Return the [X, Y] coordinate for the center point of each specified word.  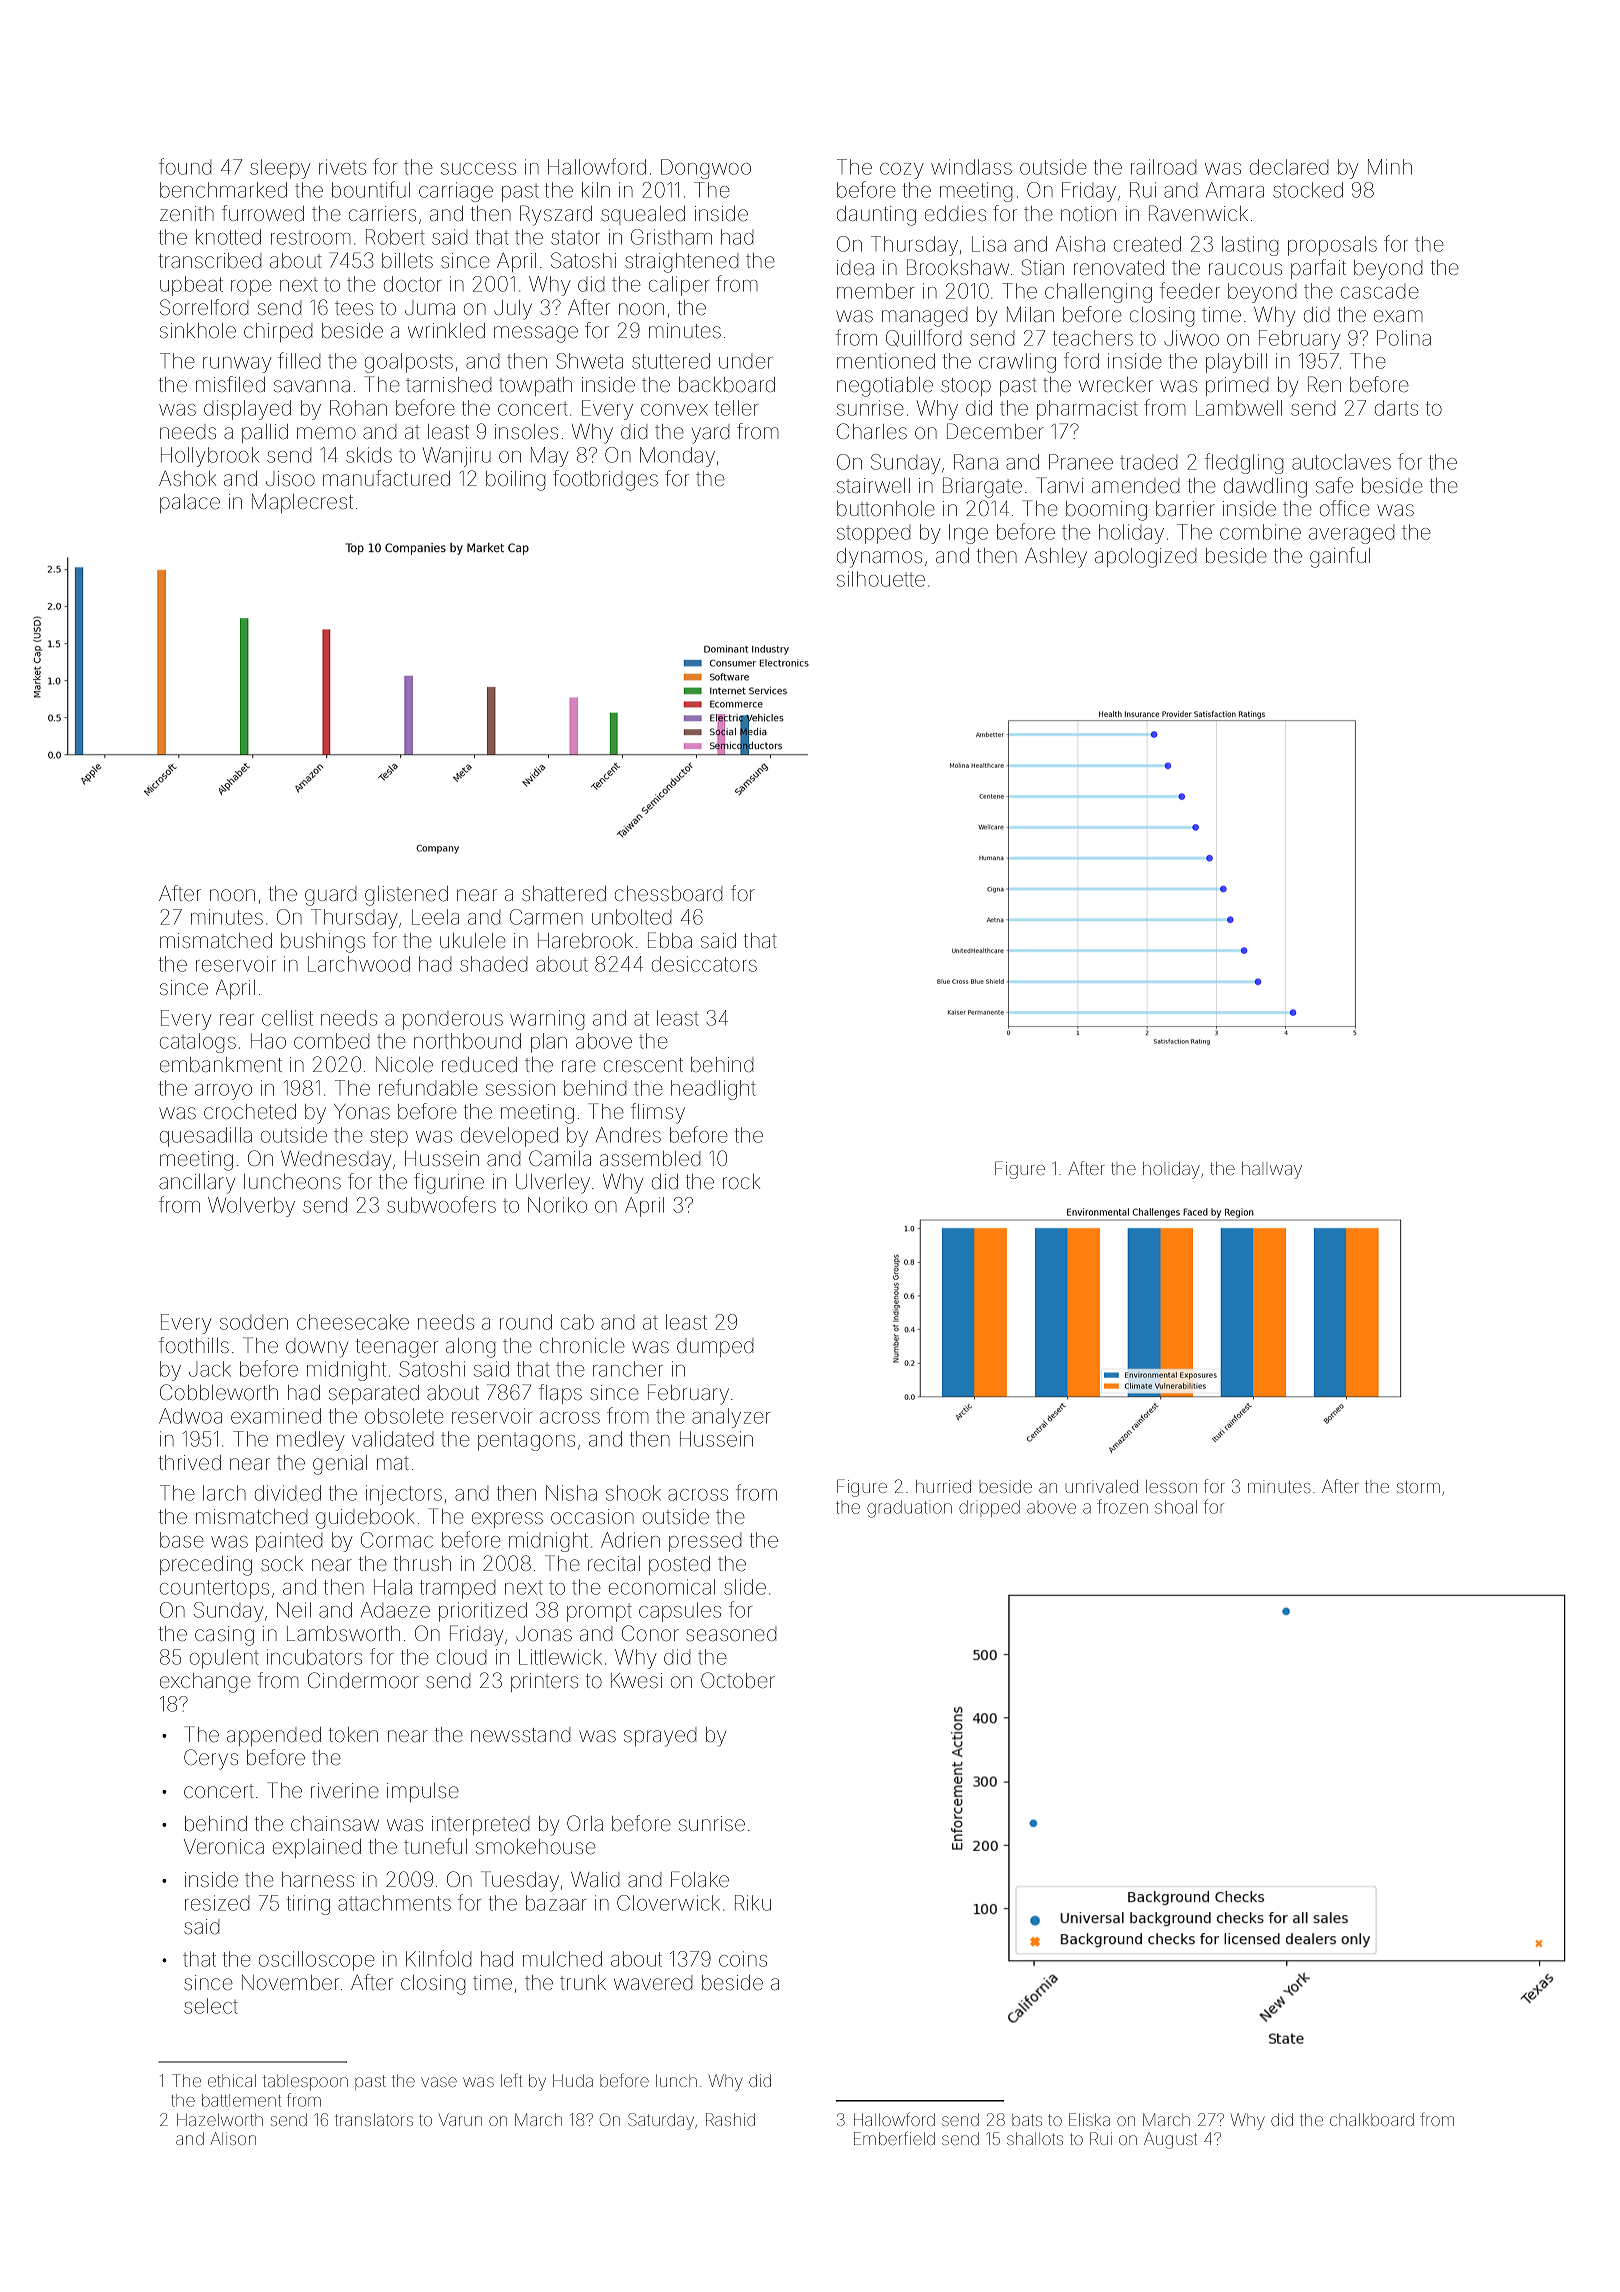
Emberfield [894, 2138]
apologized [1145, 558]
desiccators [704, 964]
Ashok [187, 478]
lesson [1171, 1486]
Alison [233, 2138]
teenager [397, 1348]
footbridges [605, 480]
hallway [1272, 1170]
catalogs [198, 1043]
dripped [989, 1508]
